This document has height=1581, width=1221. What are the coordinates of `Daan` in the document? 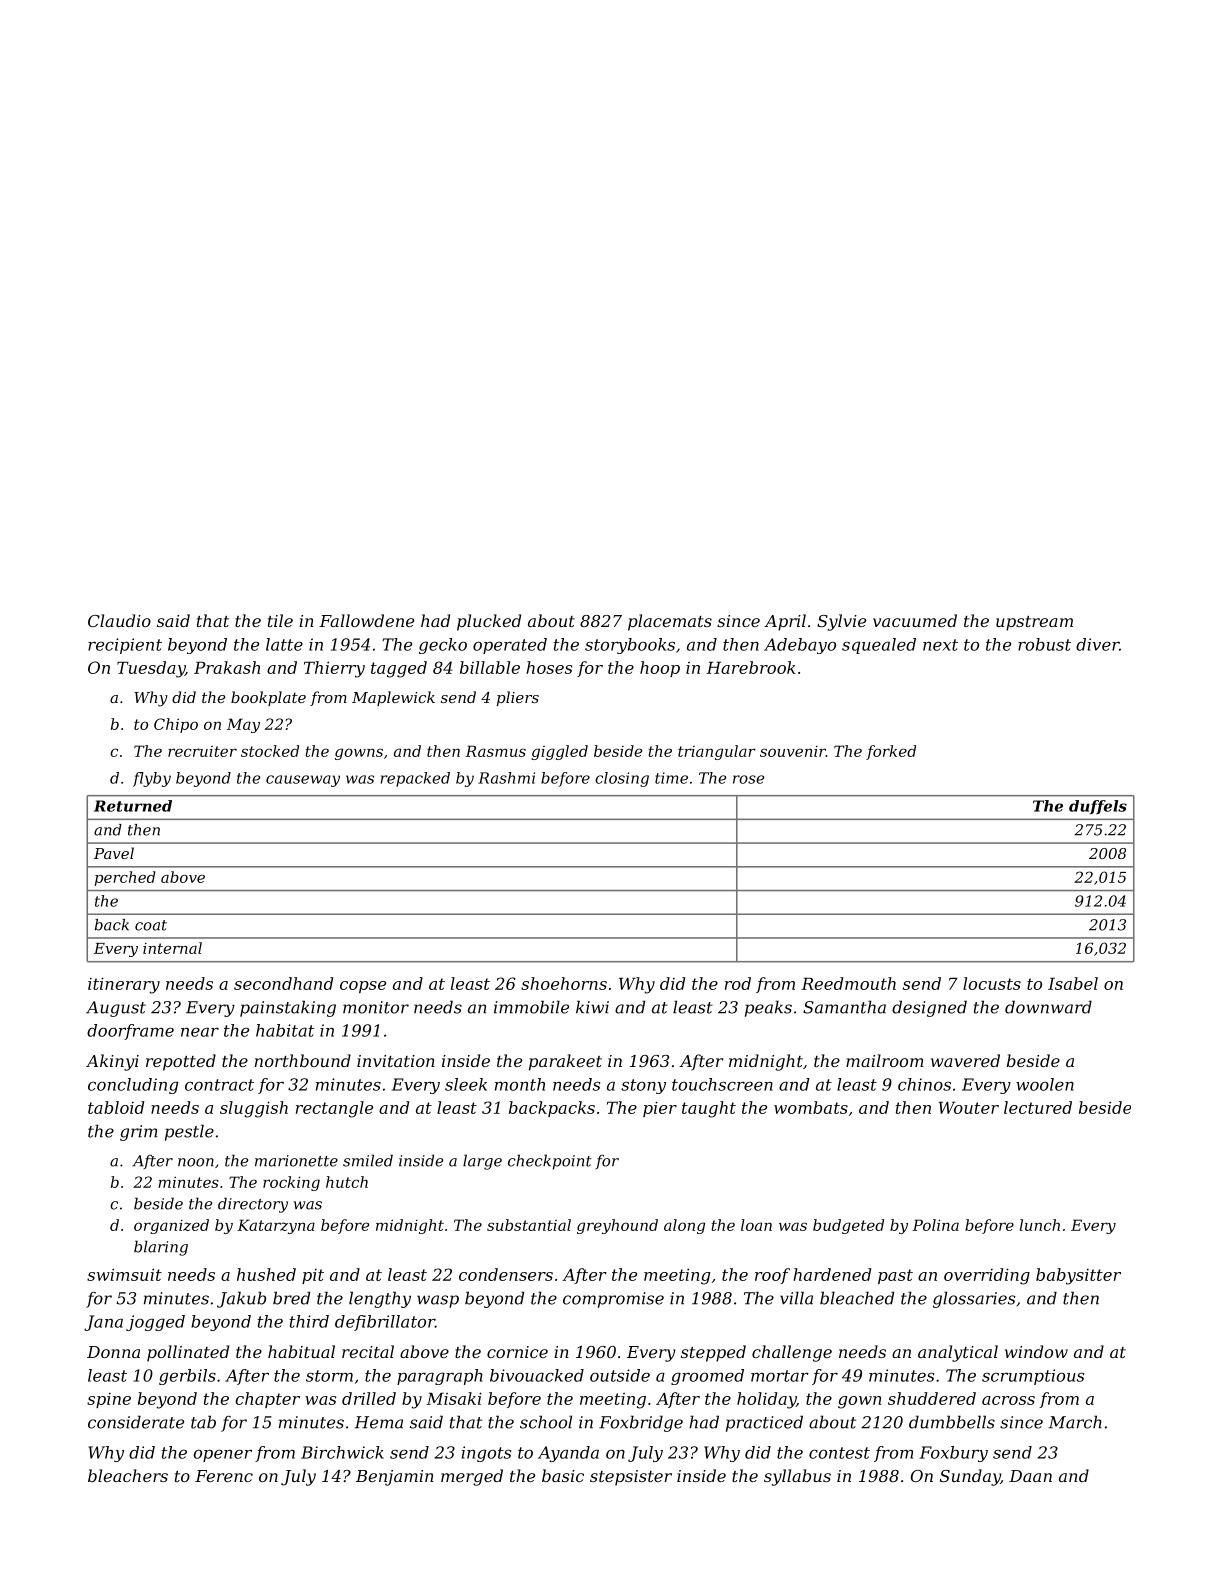 It's located at (1030, 1476).
